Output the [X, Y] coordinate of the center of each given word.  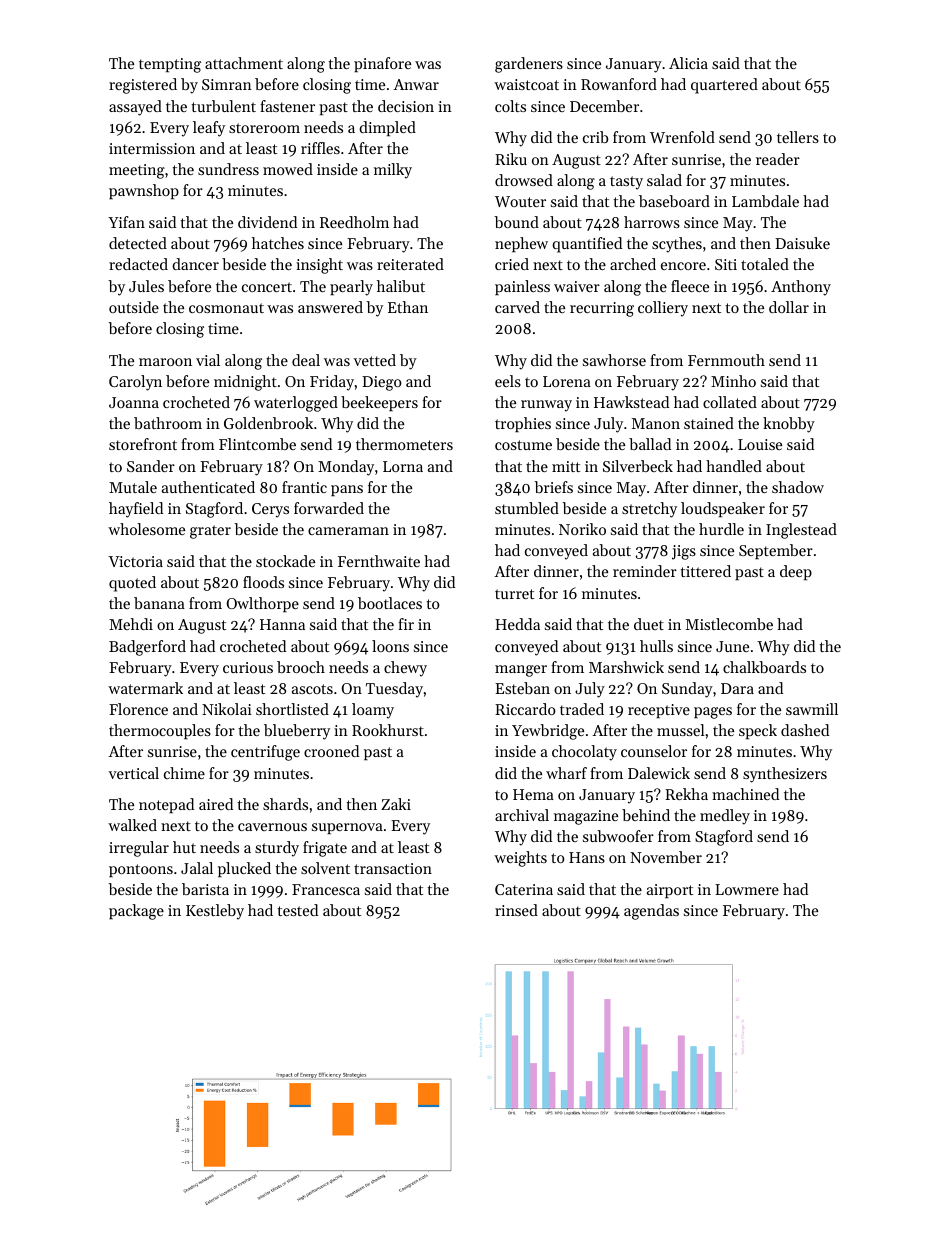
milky [393, 171]
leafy [209, 129]
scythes [677, 245]
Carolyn [135, 383]
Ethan [408, 307]
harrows [652, 222]
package [136, 912]
